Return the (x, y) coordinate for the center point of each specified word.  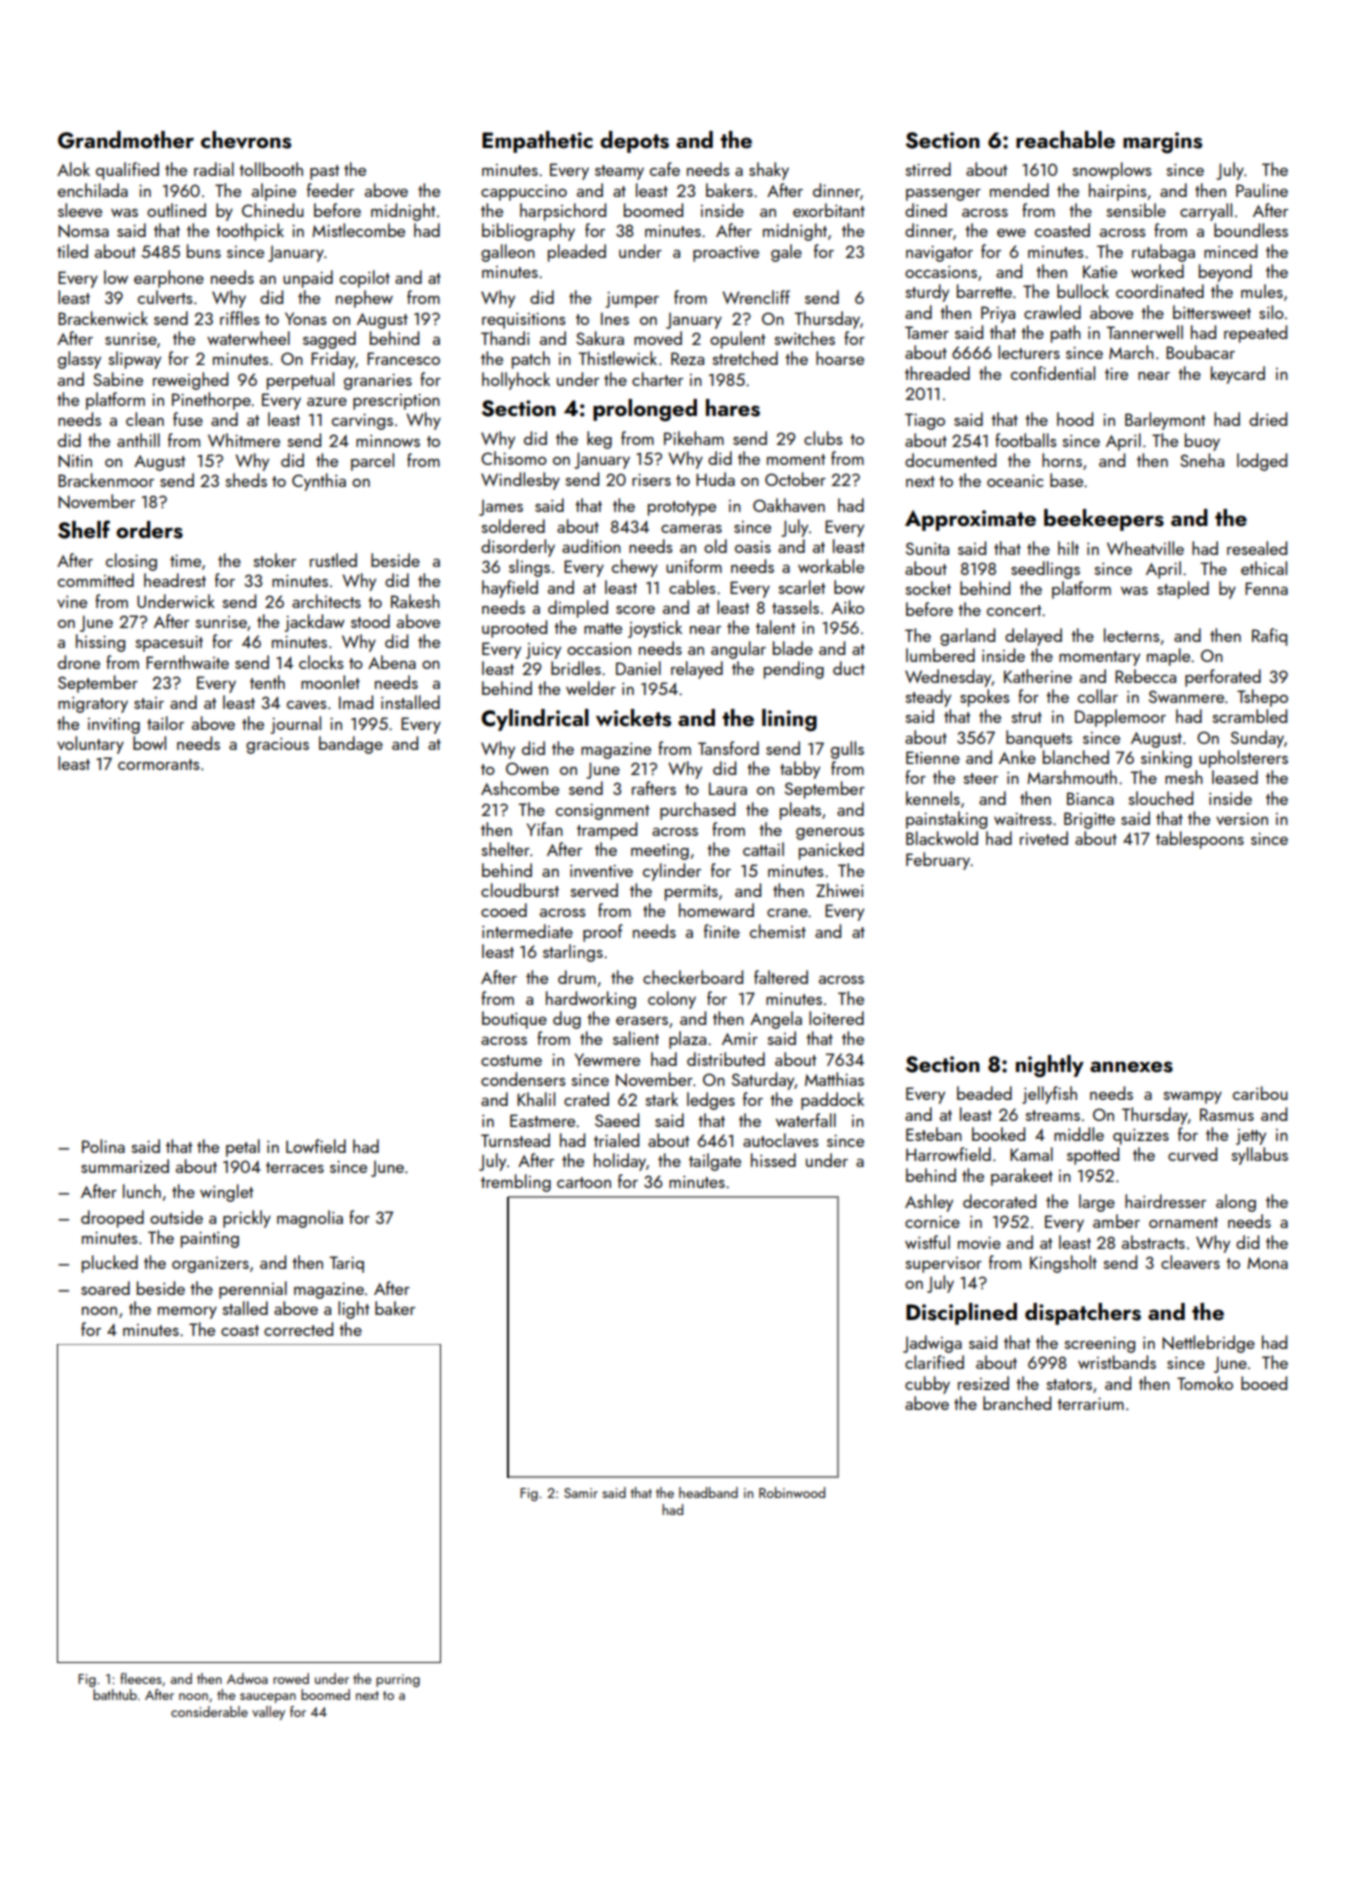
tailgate (715, 1162)
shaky (769, 171)
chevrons (246, 140)
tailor (165, 723)
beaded (984, 1093)
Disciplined (961, 1314)
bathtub (115, 1694)
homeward (716, 910)
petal (243, 1148)
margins (1162, 142)
